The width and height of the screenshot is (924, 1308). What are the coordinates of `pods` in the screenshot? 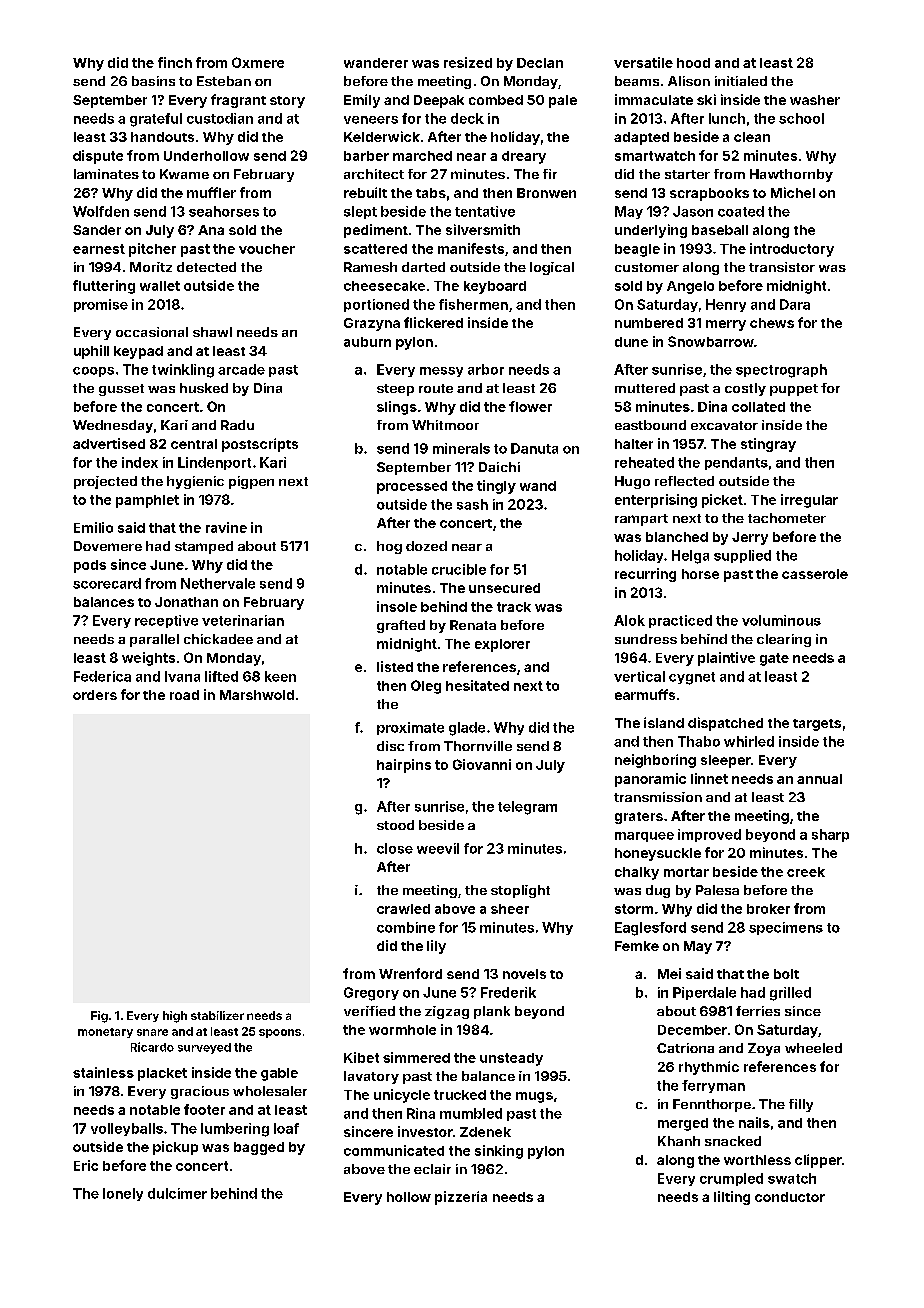 It's located at (90, 566).
